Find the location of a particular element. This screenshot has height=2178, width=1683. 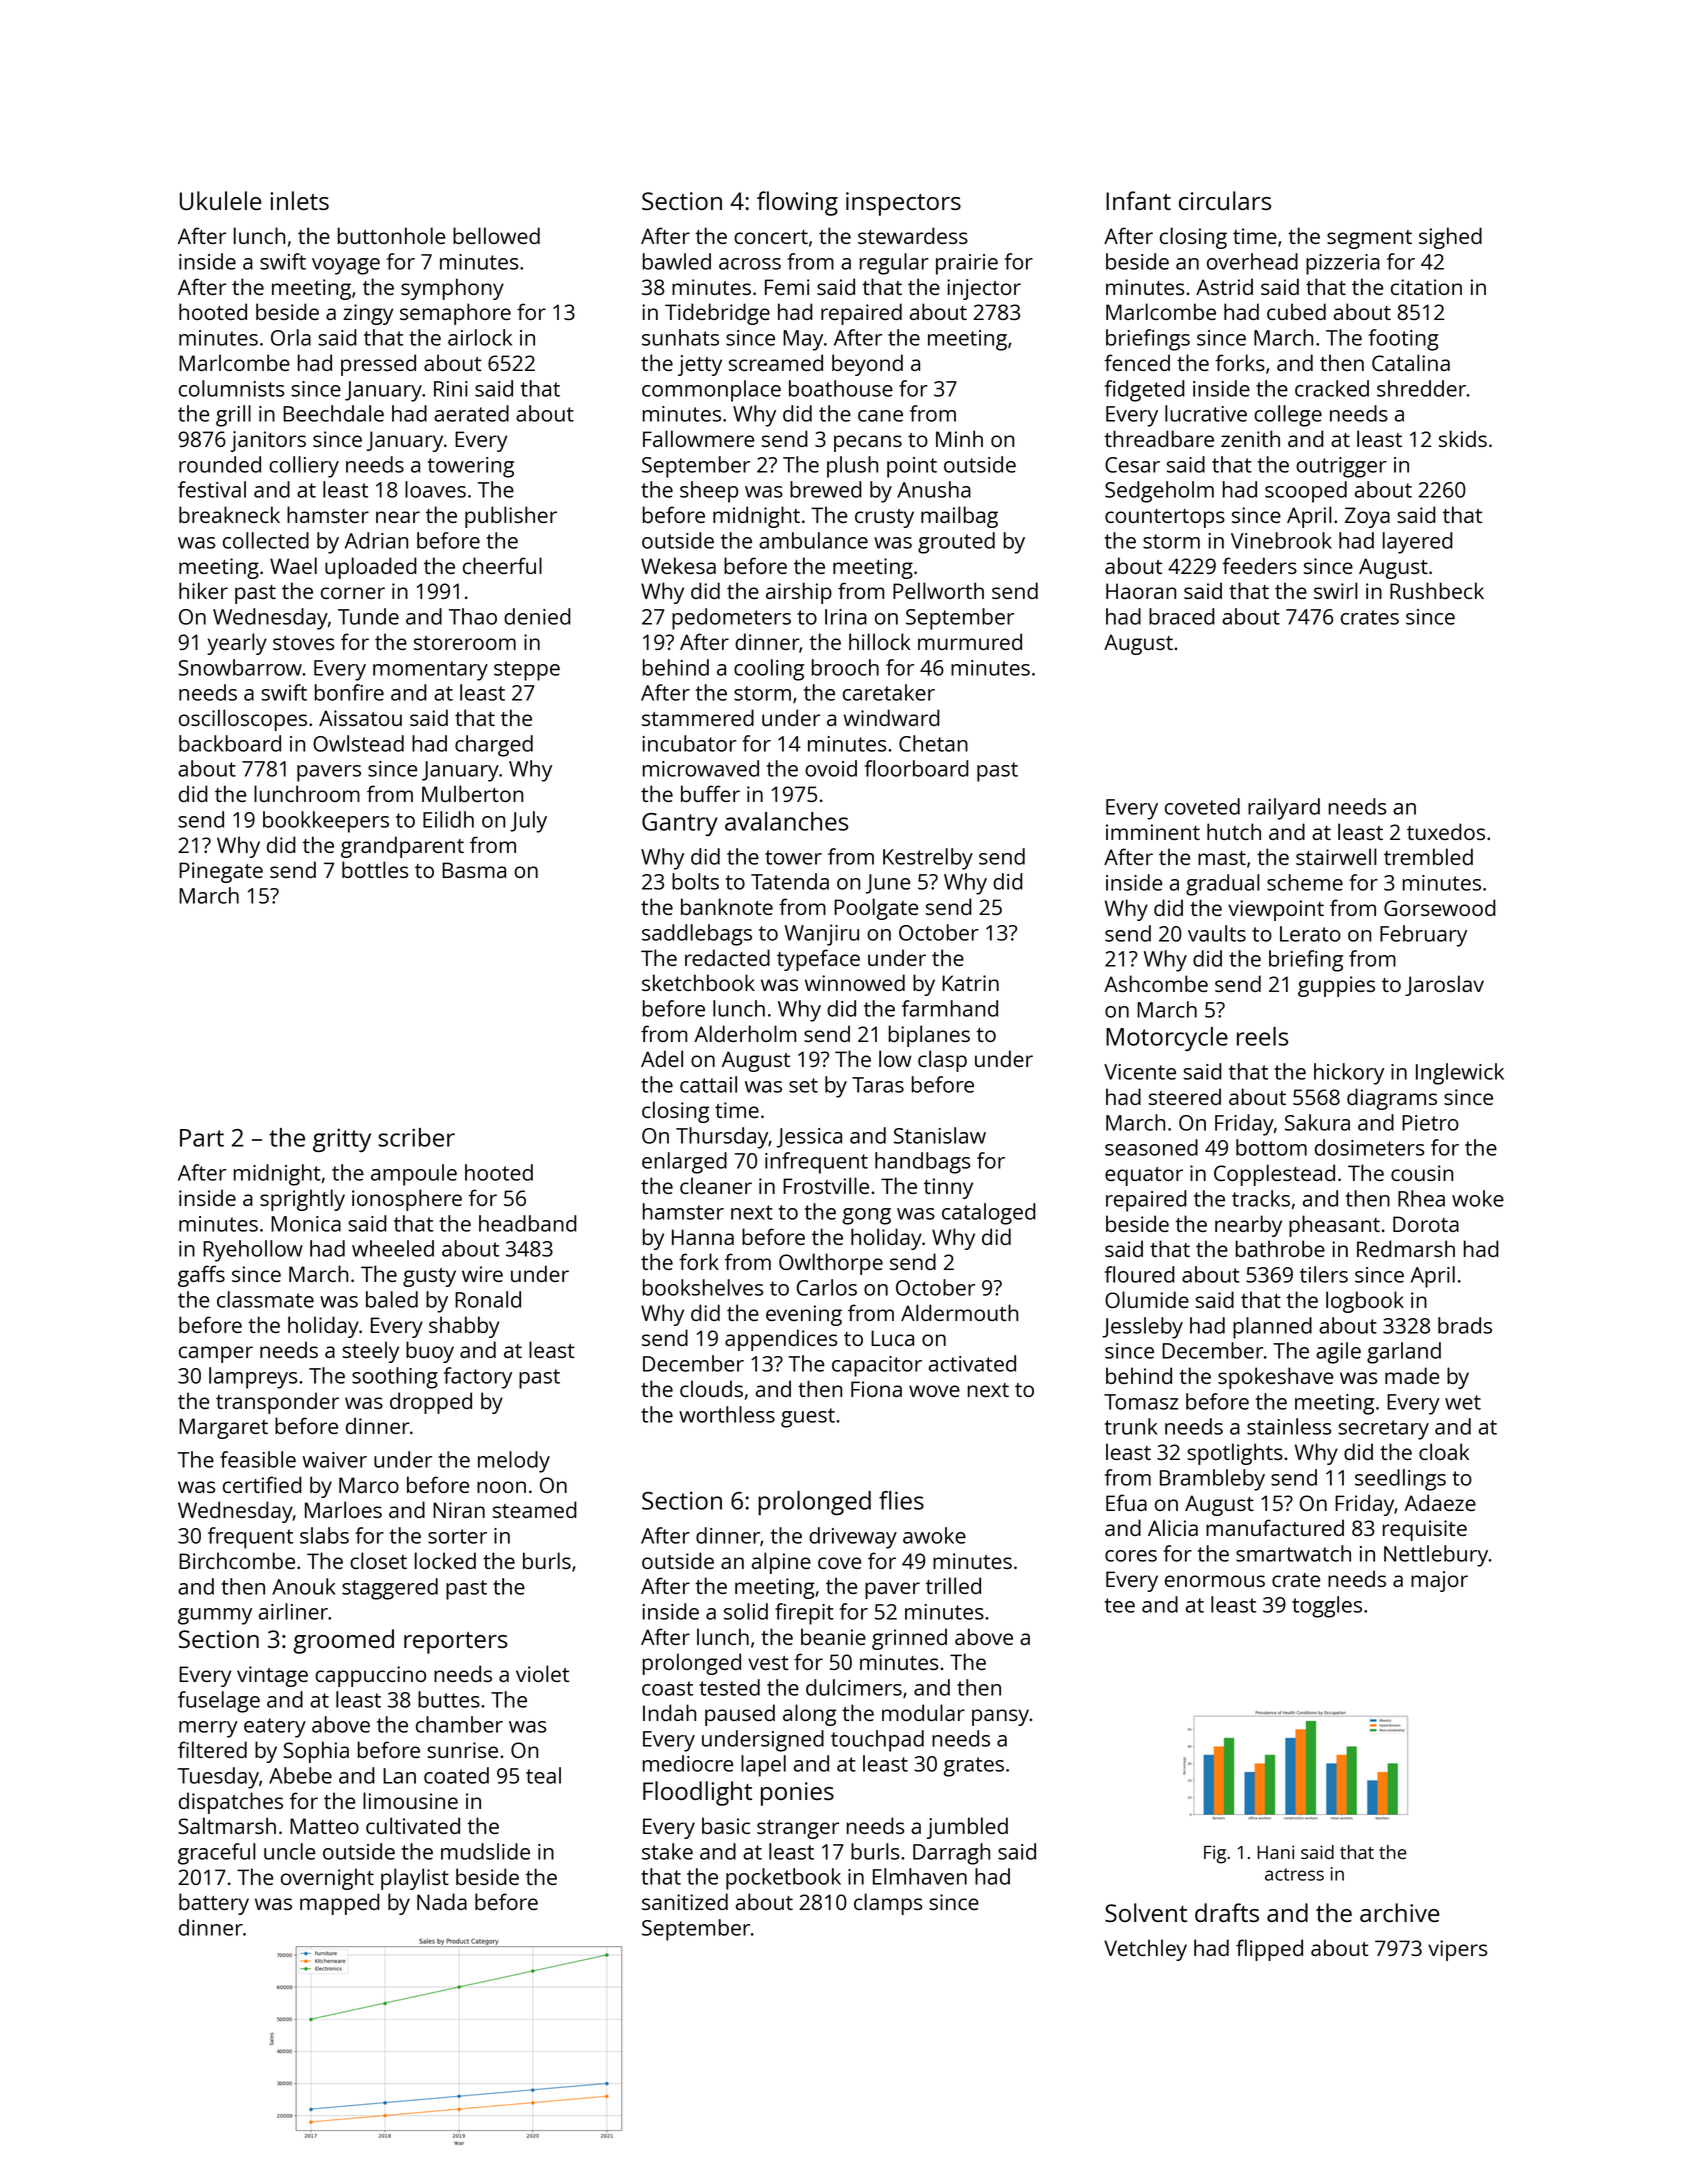

Copplestead is located at coordinates (1274, 1175).
